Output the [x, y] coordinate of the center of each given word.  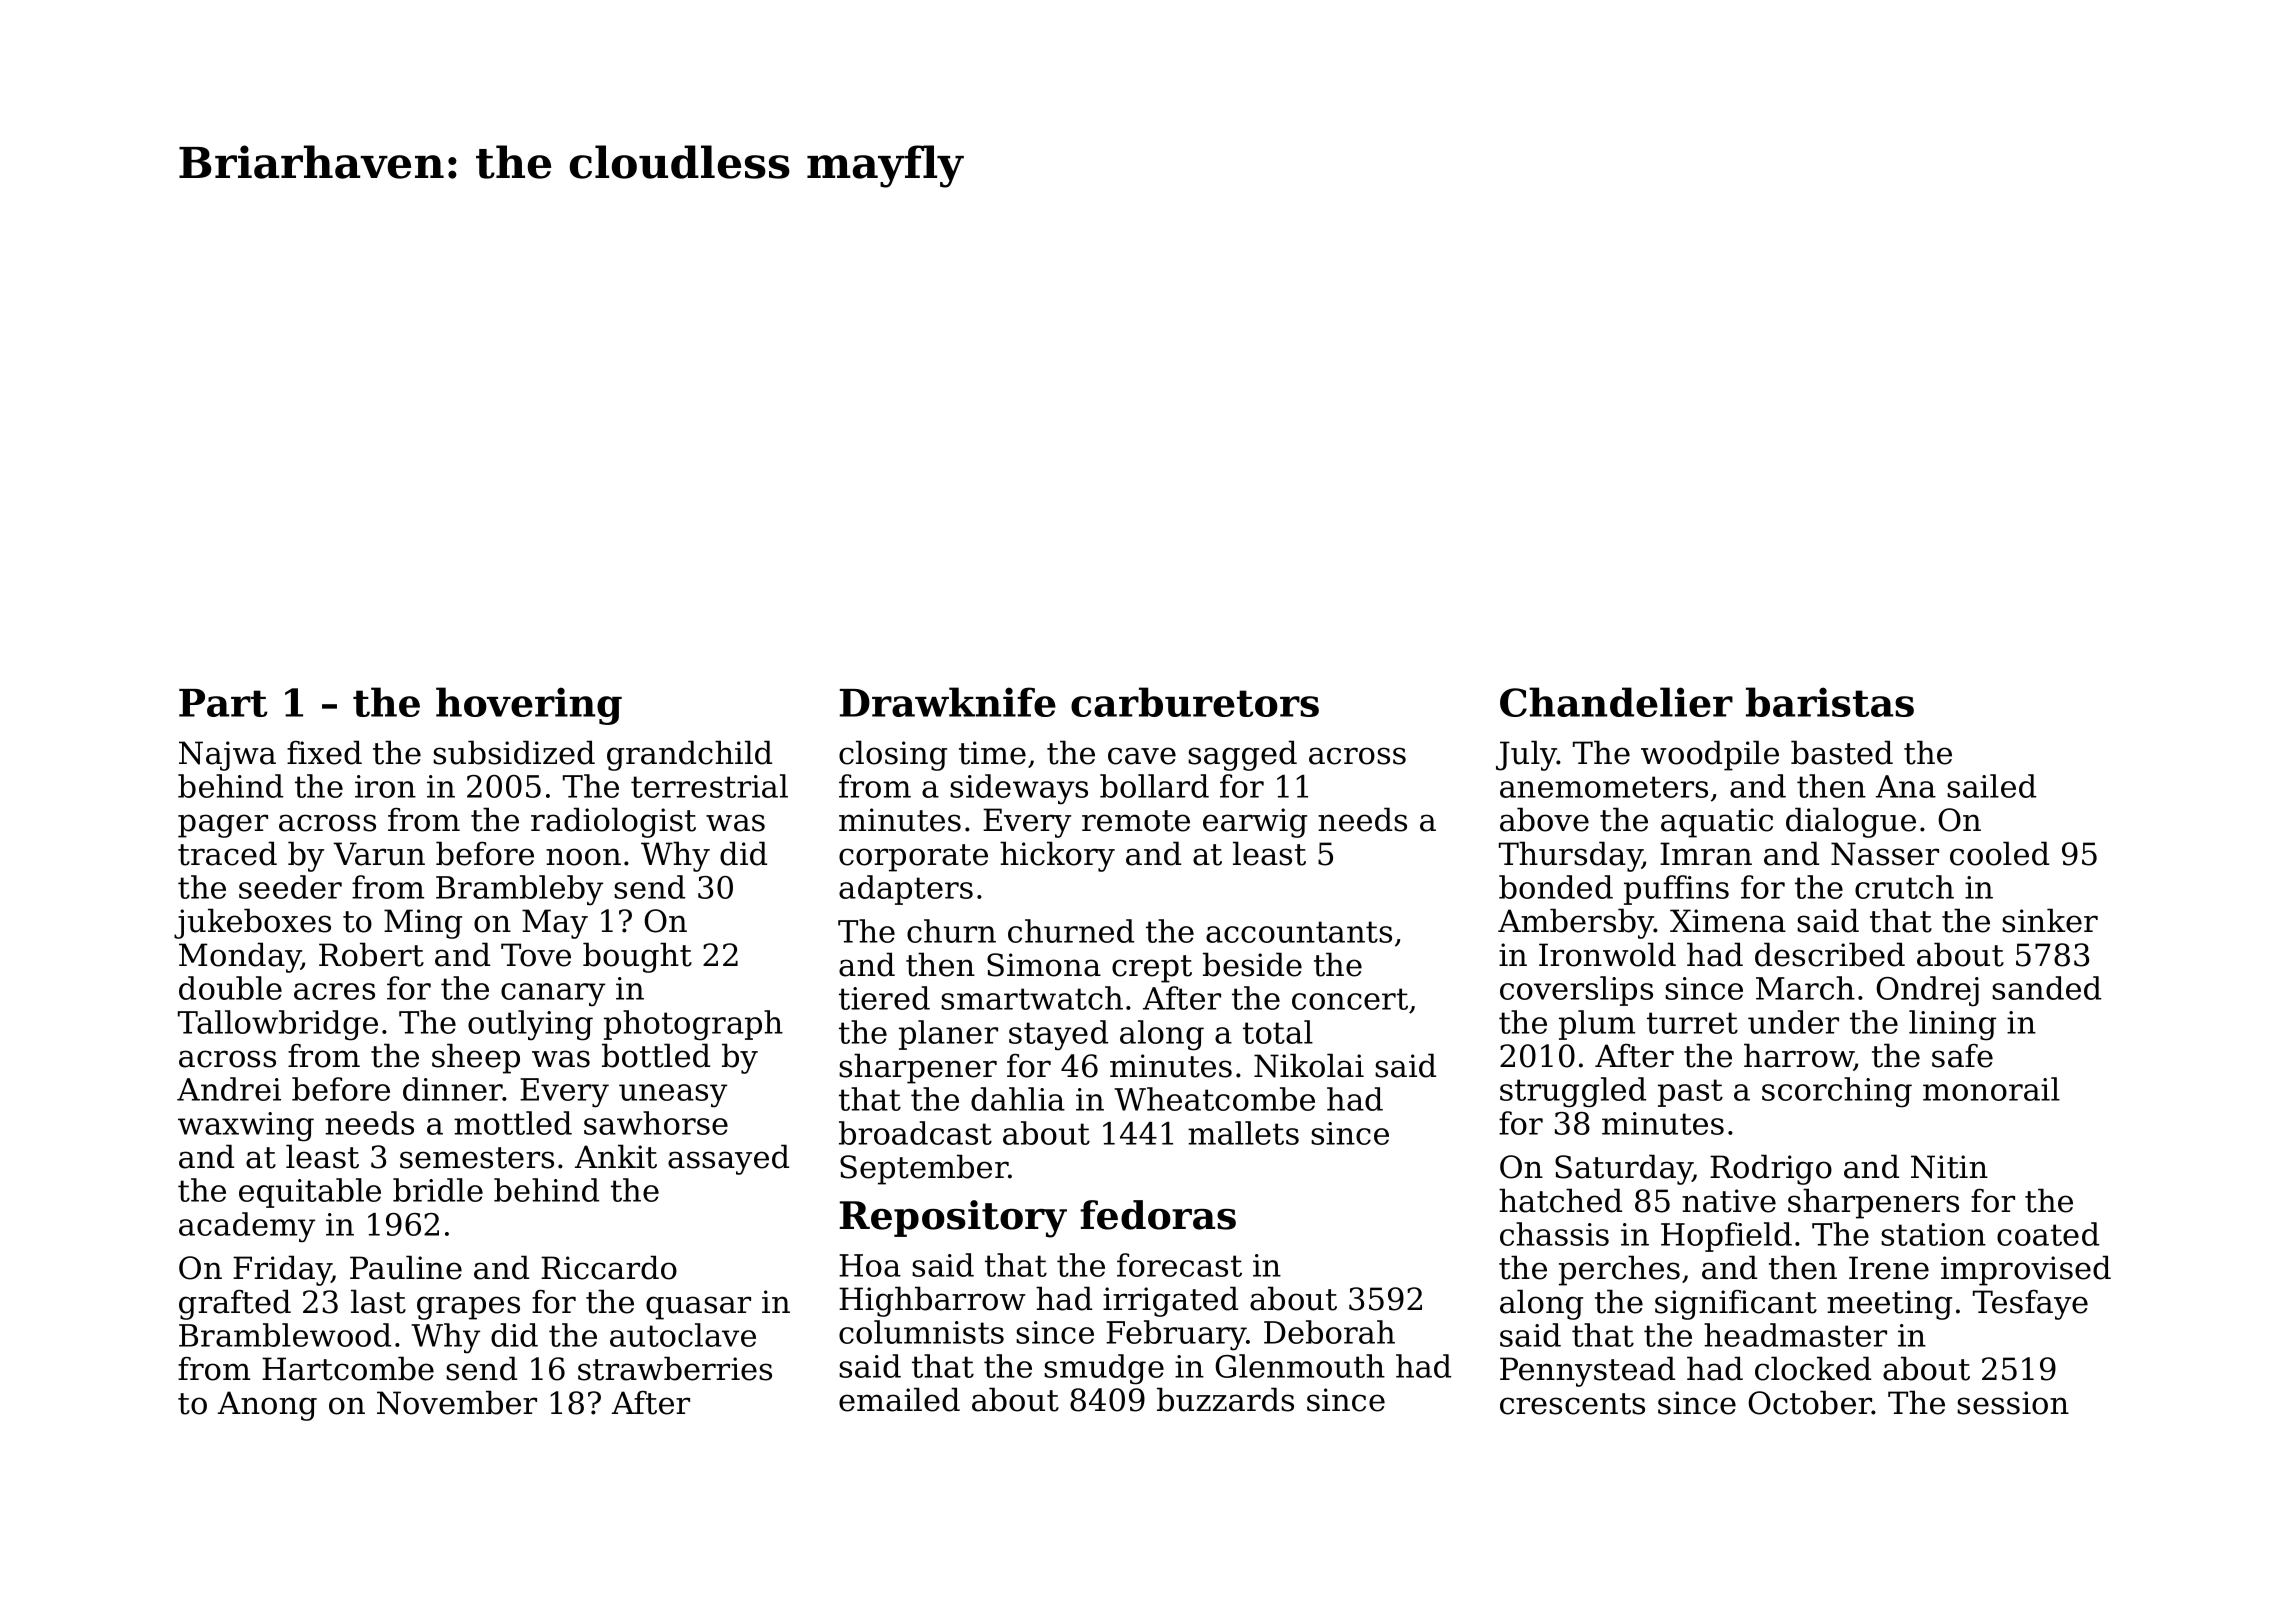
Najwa [227, 756]
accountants [1299, 932]
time [992, 753]
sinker [2050, 920]
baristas [1830, 702]
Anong [267, 1406]
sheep [476, 1058]
